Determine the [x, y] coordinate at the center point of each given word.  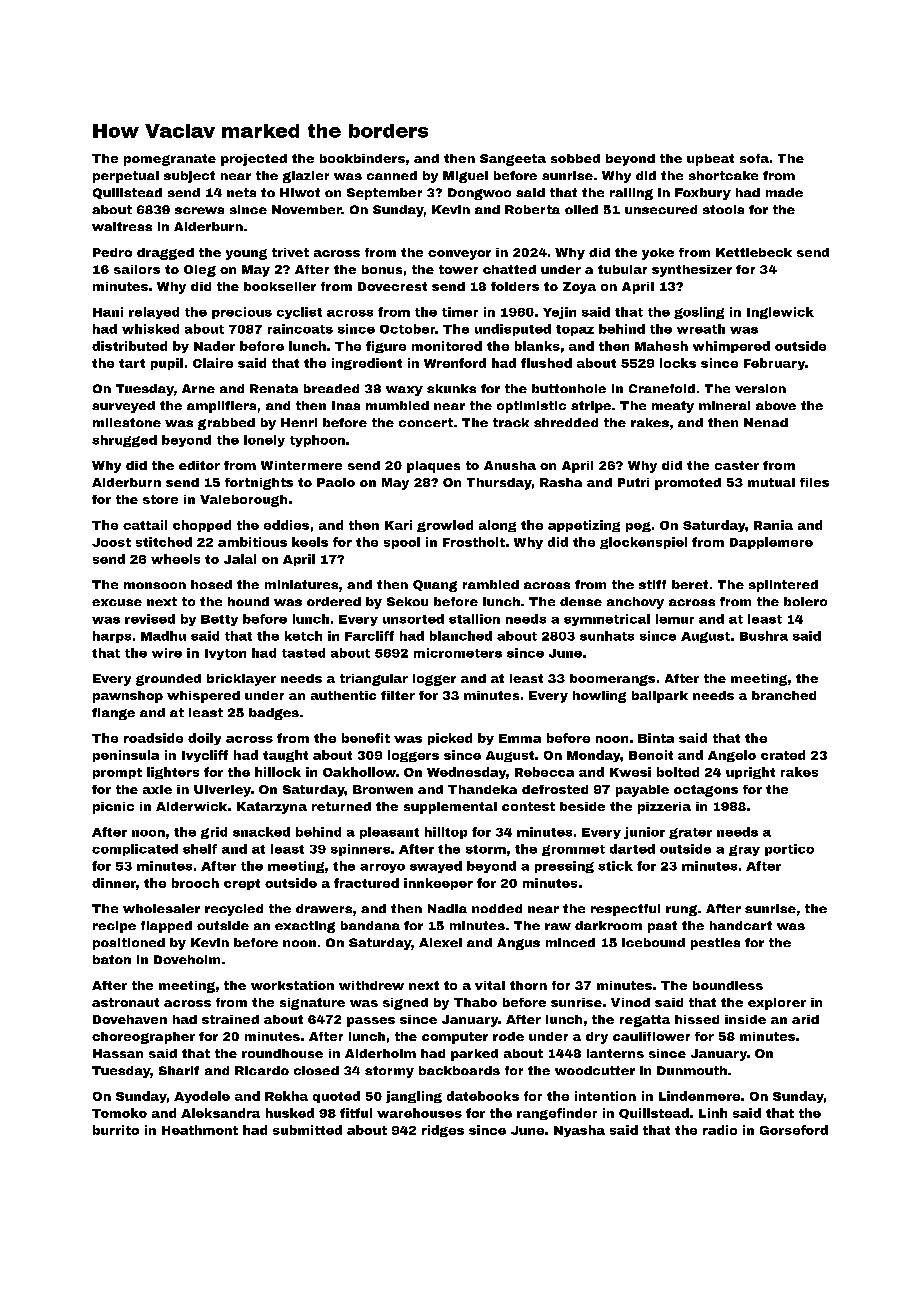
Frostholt [474, 542]
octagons [706, 791]
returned [341, 806]
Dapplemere [771, 543]
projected [254, 160]
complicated [135, 850]
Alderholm [380, 1053]
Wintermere [301, 465]
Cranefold [662, 388]
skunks [451, 388]
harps [112, 637]
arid [805, 1019]
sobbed [575, 158]
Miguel [465, 177]
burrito [116, 1130]
